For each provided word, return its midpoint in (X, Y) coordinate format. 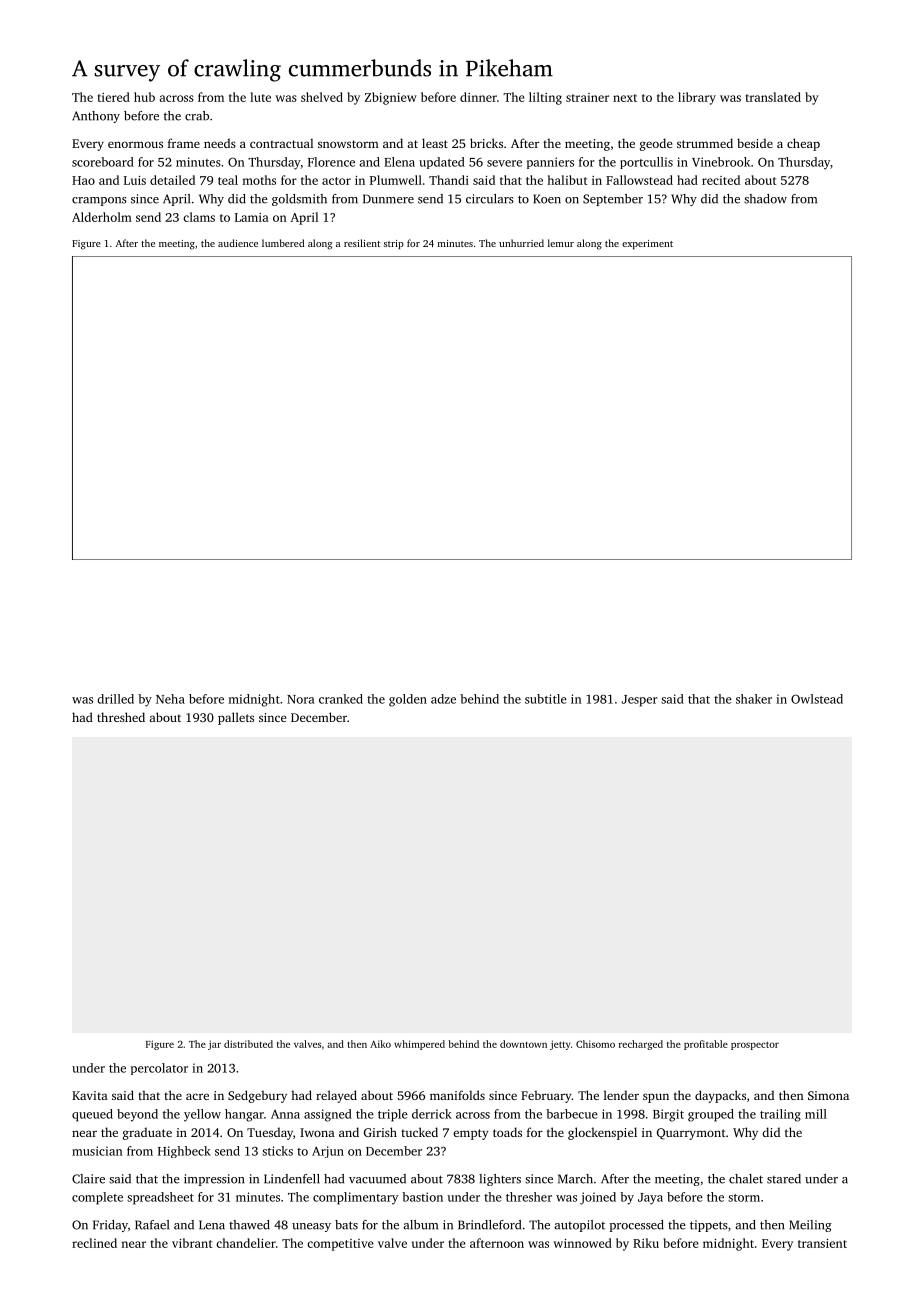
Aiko (380, 1044)
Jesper (640, 701)
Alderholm (102, 217)
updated (442, 163)
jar (214, 1045)
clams (199, 217)
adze (443, 699)
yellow (202, 1115)
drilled (115, 699)
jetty (560, 1045)
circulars (490, 199)
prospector (755, 1046)
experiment (647, 244)
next (625, 98)
